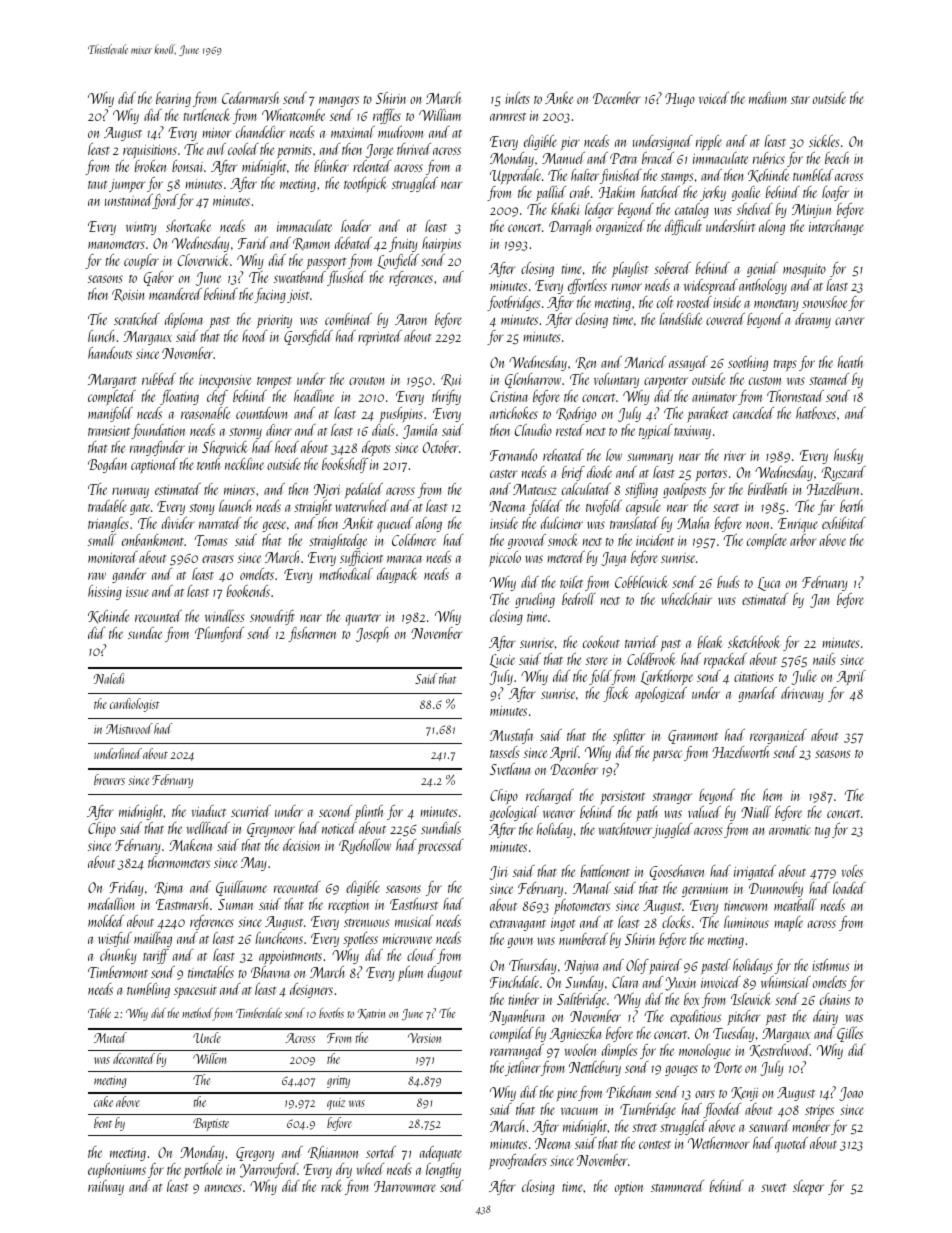 The width and height of the screenshot is (952, 1233). What do you see at coordinates (768, 489) in the screenshot?
I see `birdbath` at bounding box center [768, 489].
